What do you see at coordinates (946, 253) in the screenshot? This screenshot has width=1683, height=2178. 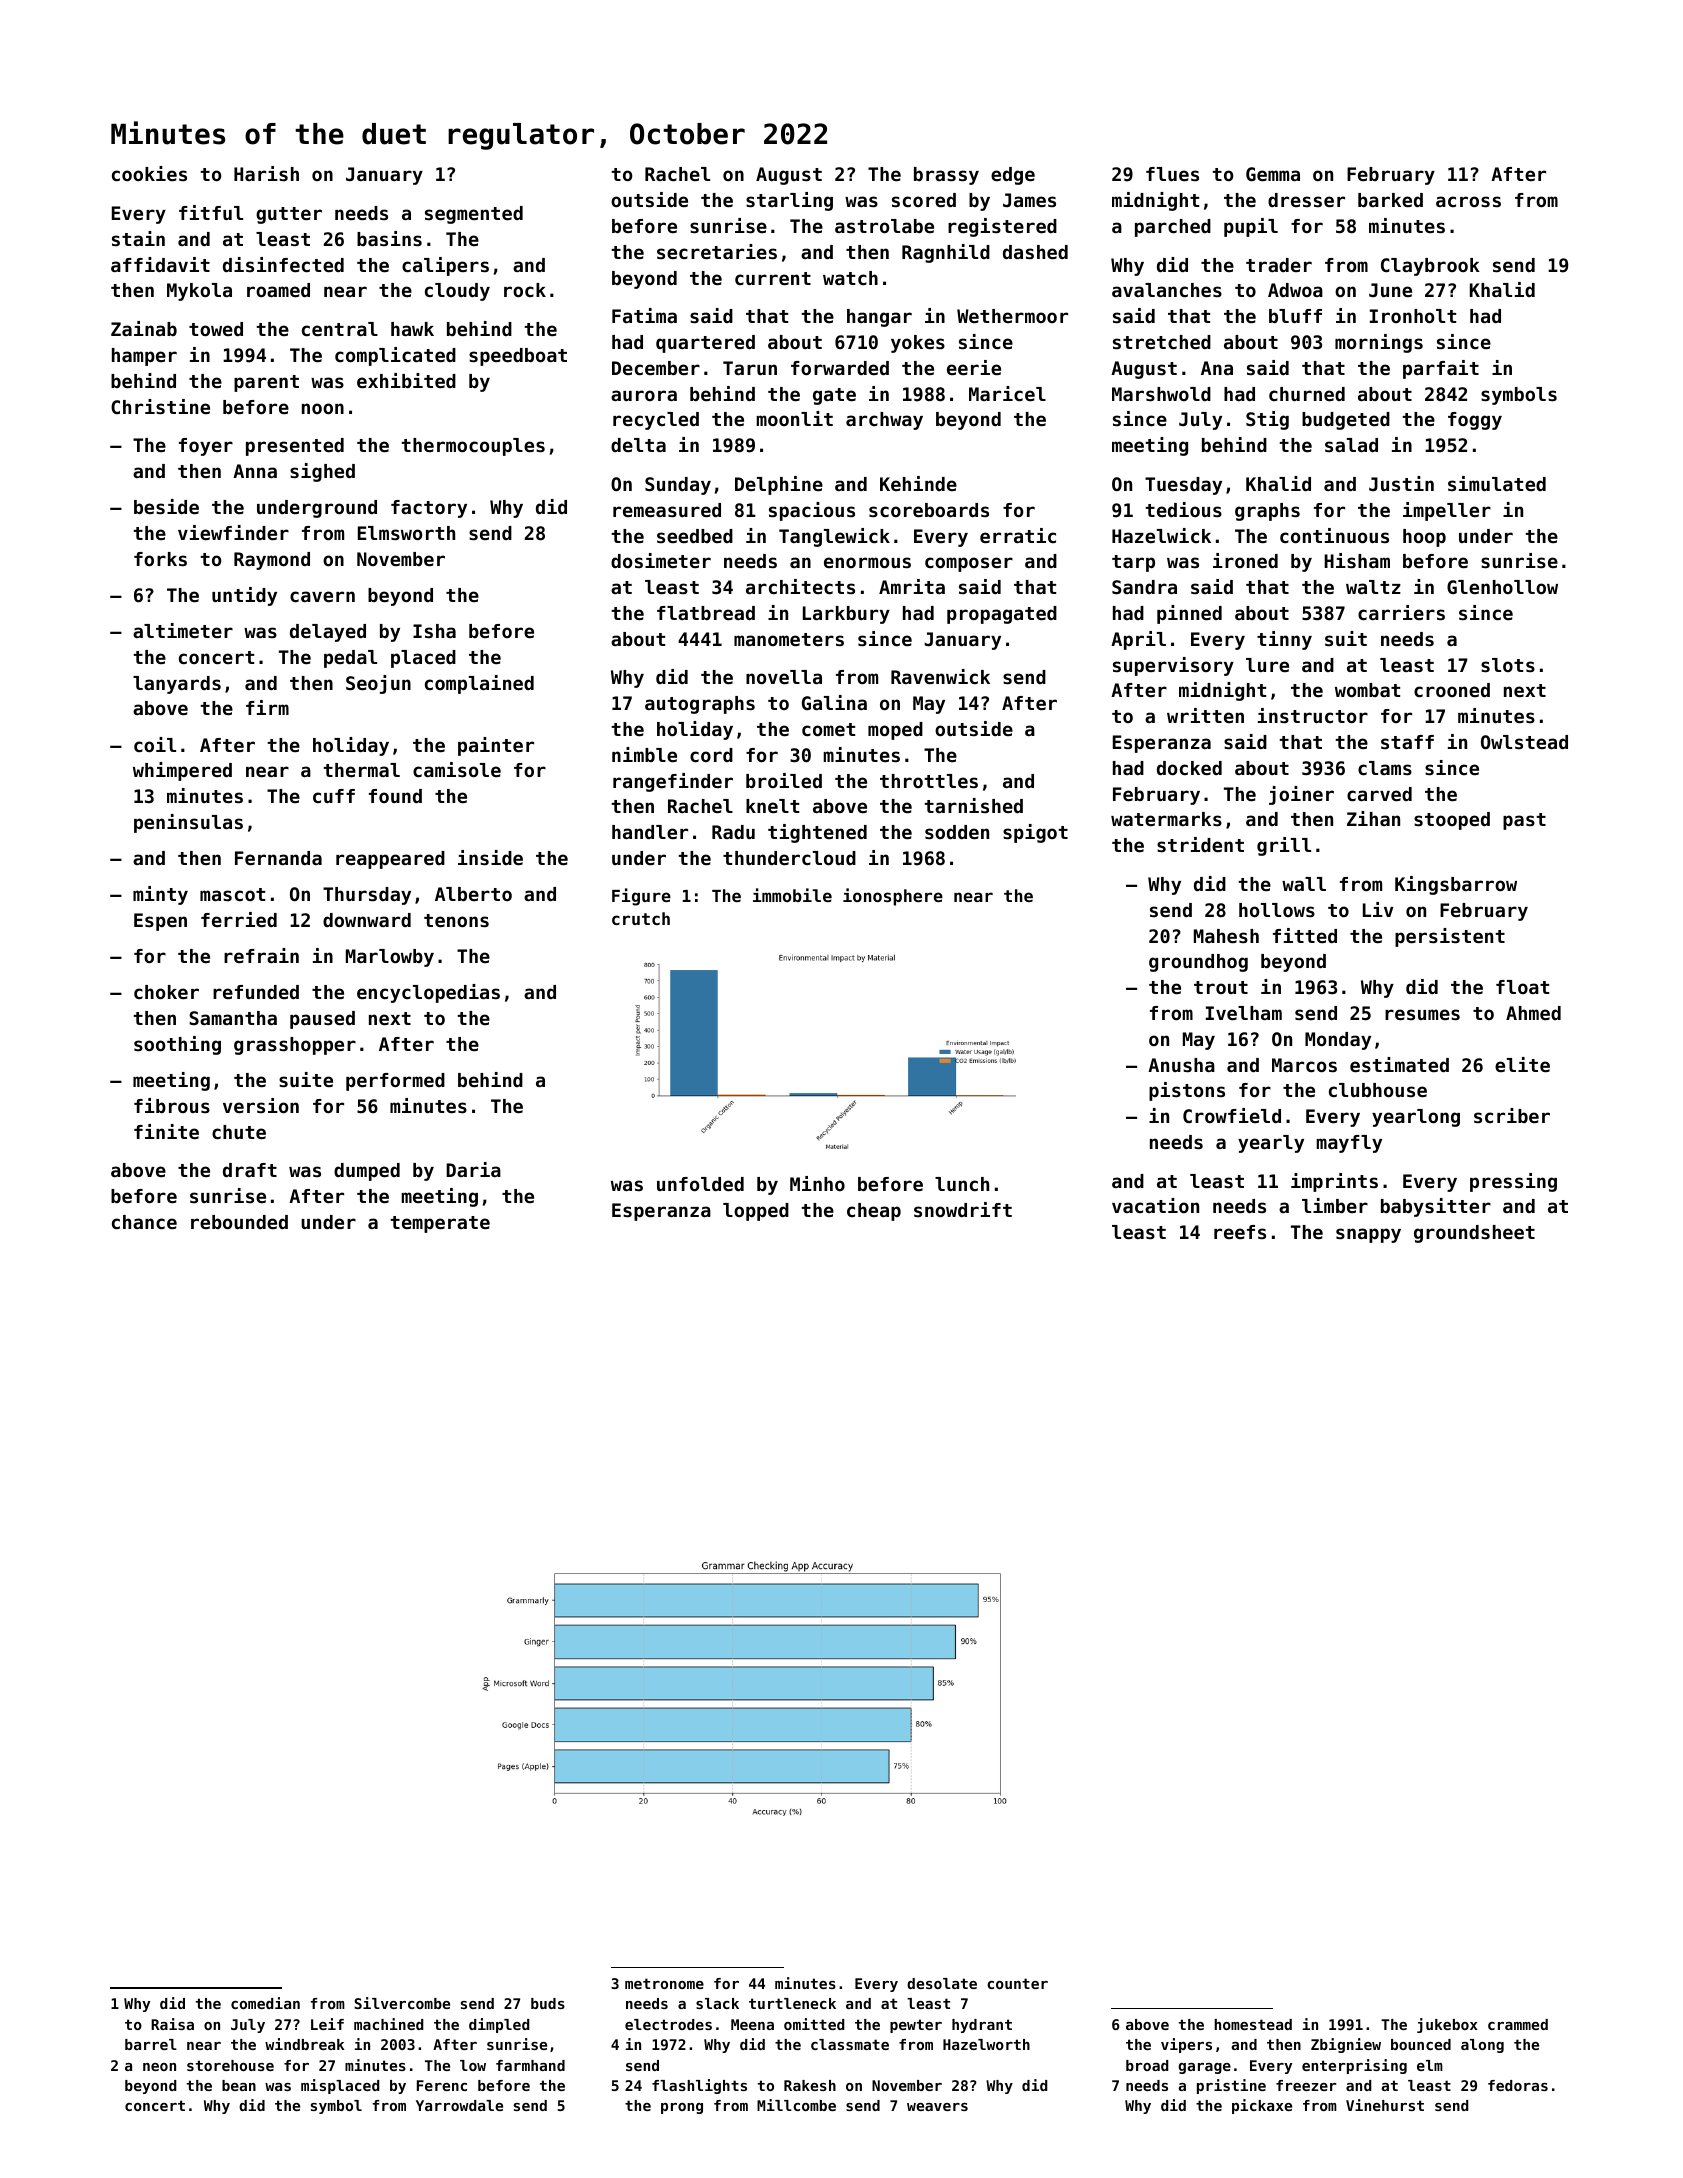 I see `Ragnhild` at bounding box center [946, 253].
